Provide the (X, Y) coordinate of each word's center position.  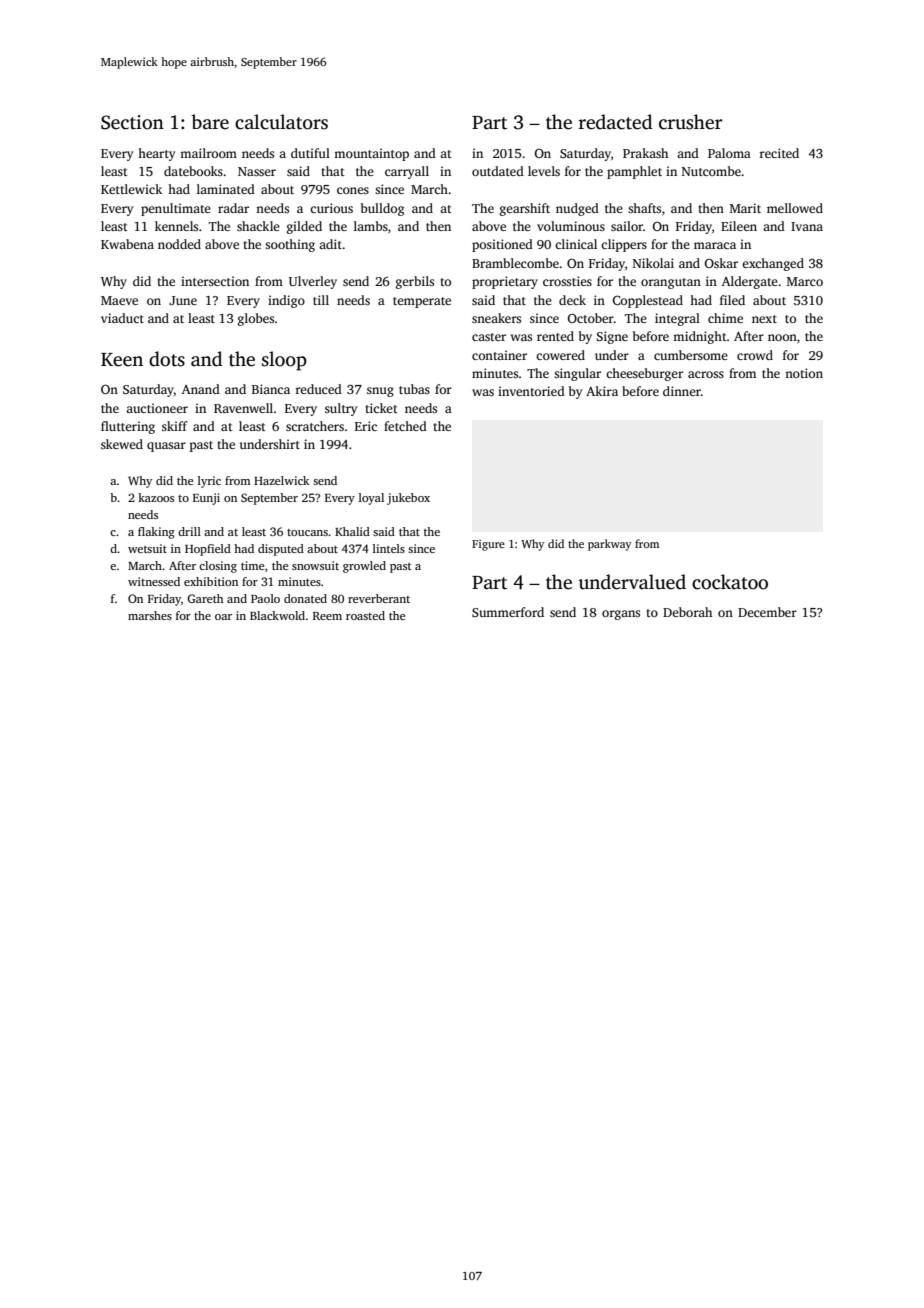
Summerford (508, 612)
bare (210, 122)
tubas (414, 389)
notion (804, 373)
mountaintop (371, 154)
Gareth (205, 598)
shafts (644, 208)
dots (167, 359)
